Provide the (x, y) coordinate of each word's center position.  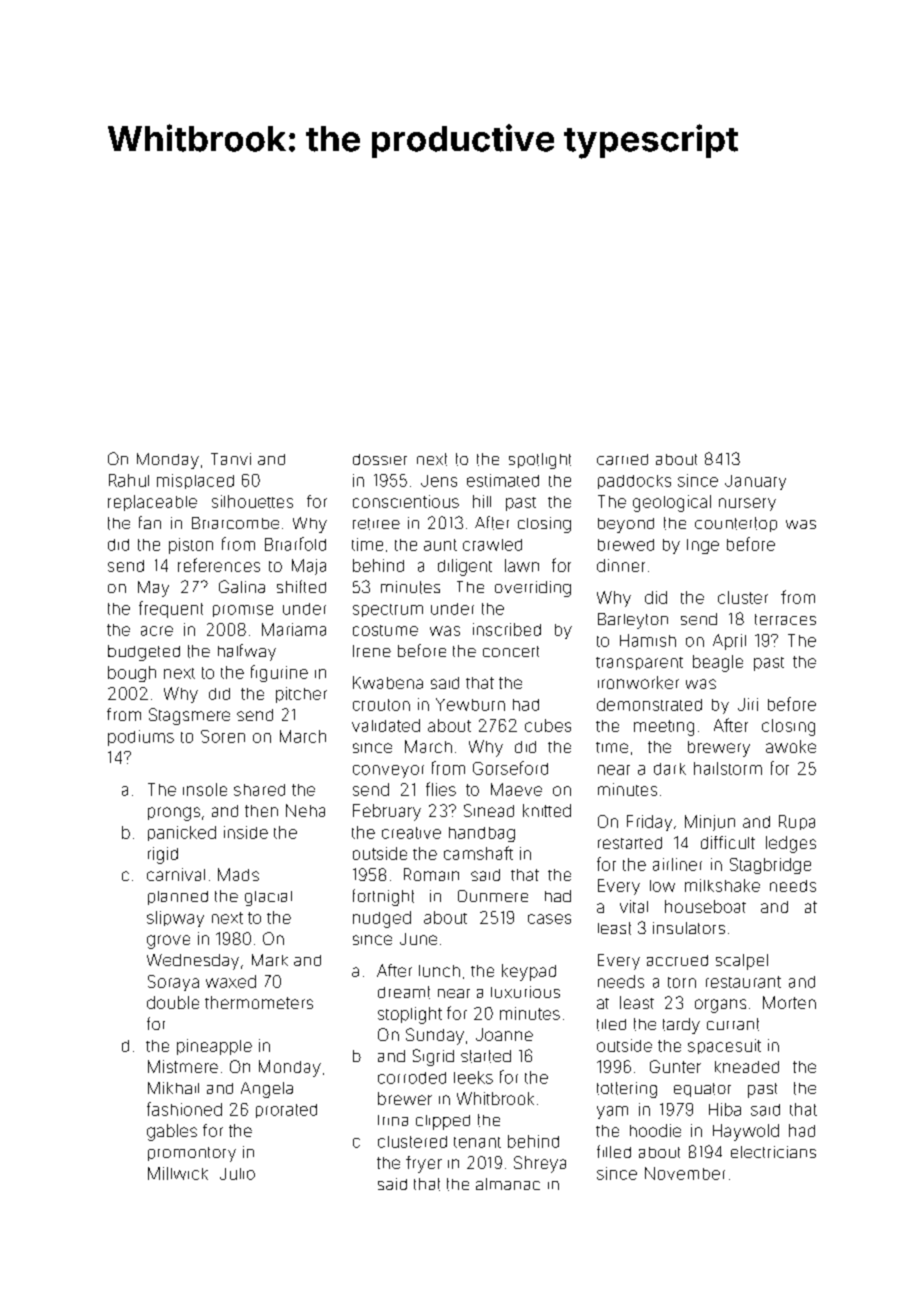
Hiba (725, 1109)
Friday (649, 823)
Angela (267, 1090)
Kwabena (388, 682)
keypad (529, 972)
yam (612, 1112)
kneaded (747, 1067)
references (219, 565)
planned (178, 898)
